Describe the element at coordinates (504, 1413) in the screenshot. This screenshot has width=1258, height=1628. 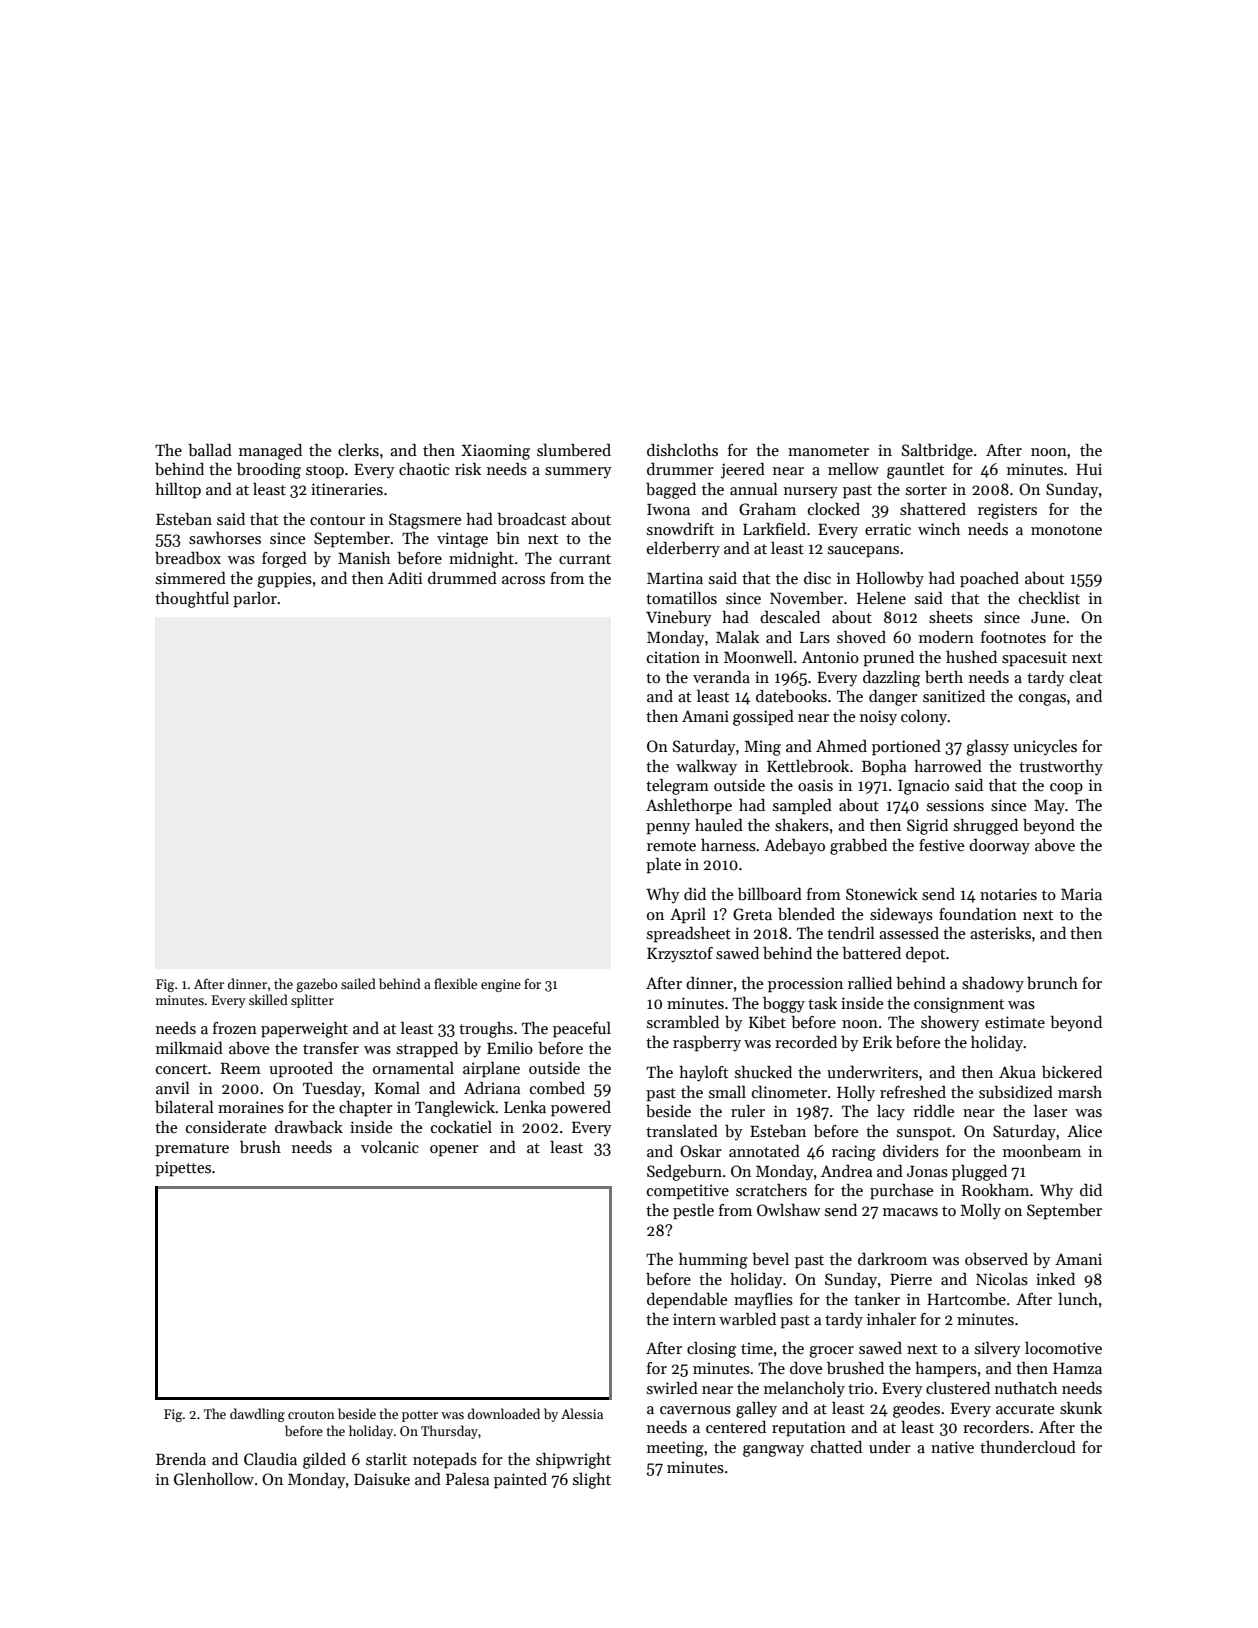
I see `downloaded` at that location.
